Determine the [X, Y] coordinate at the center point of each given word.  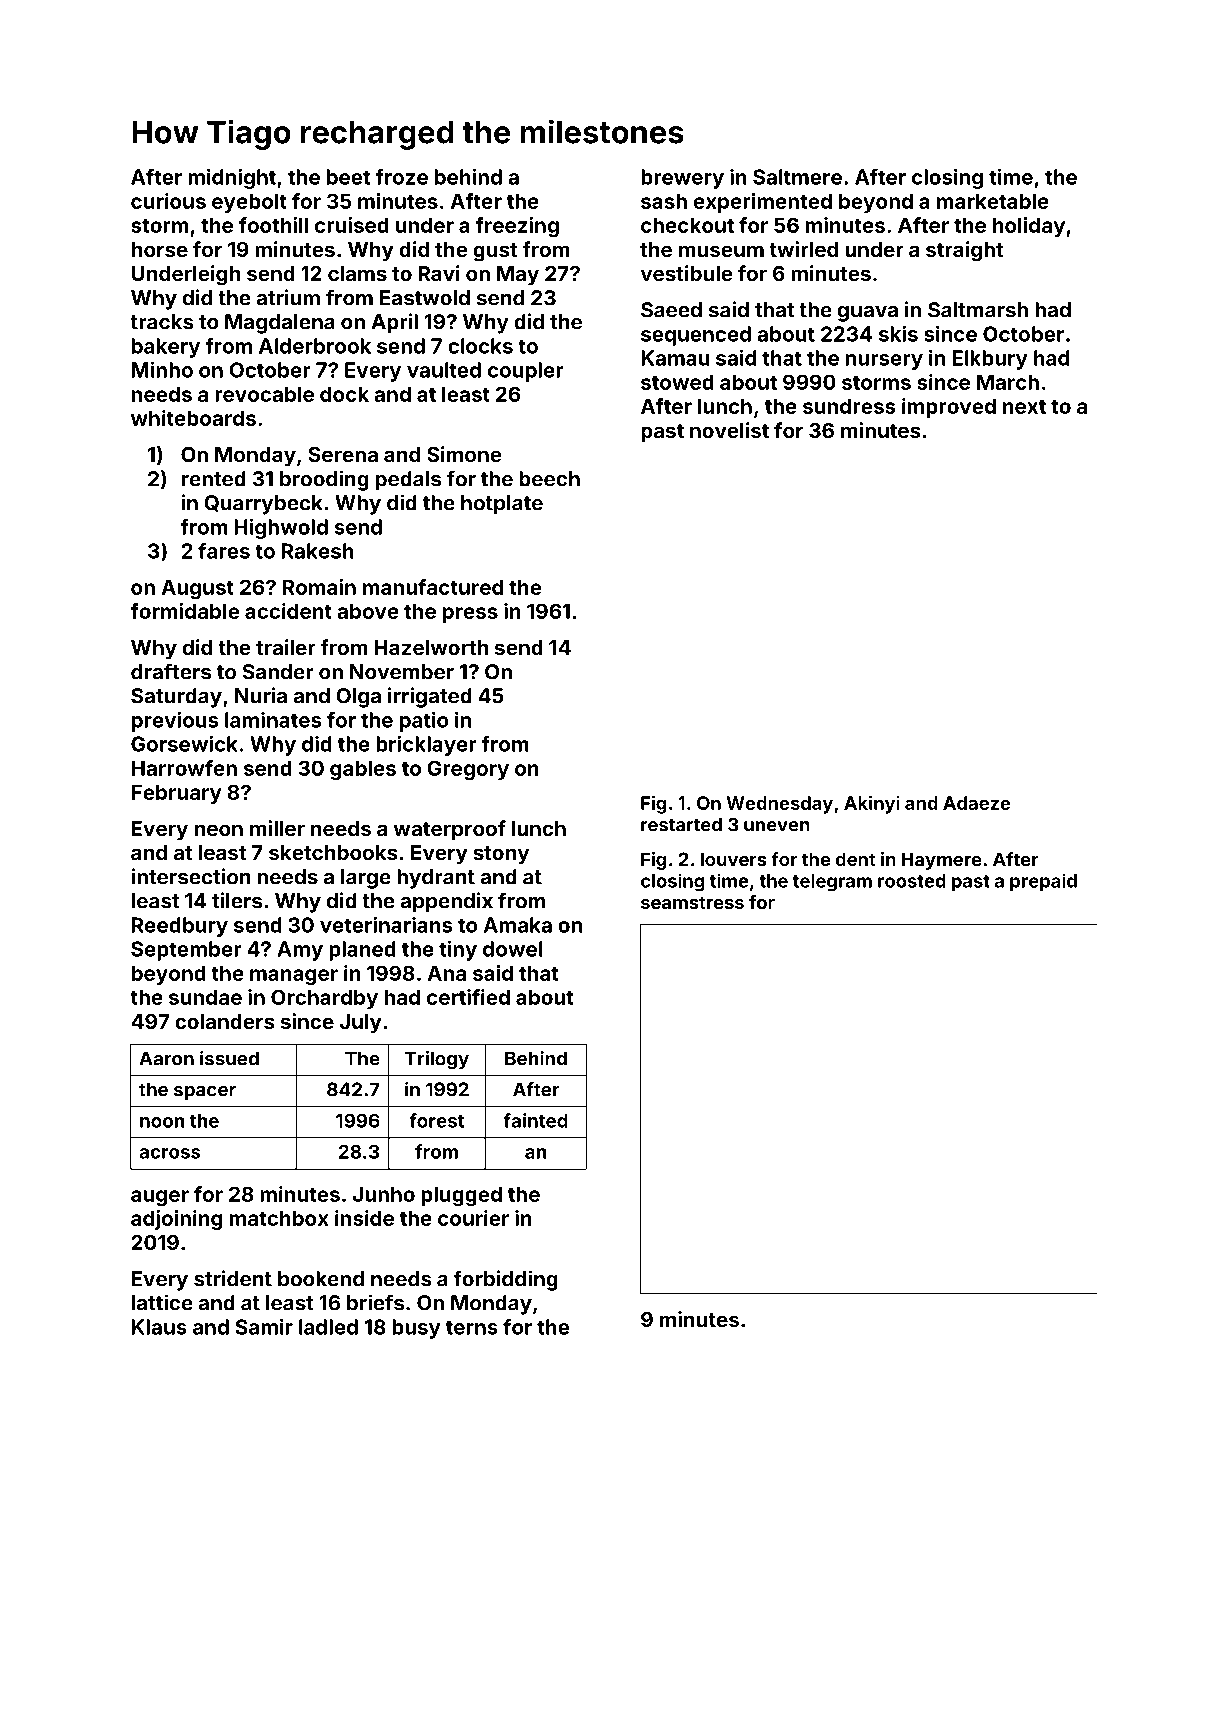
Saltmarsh [978, 310]
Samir [264, 1326]
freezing [517, 227]
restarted [681, 825]
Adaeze [976, 803]
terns [472, 1327]
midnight [232, 179]
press [470, 615]
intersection [191, 876]
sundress [849, 406]
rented [214, 479]
